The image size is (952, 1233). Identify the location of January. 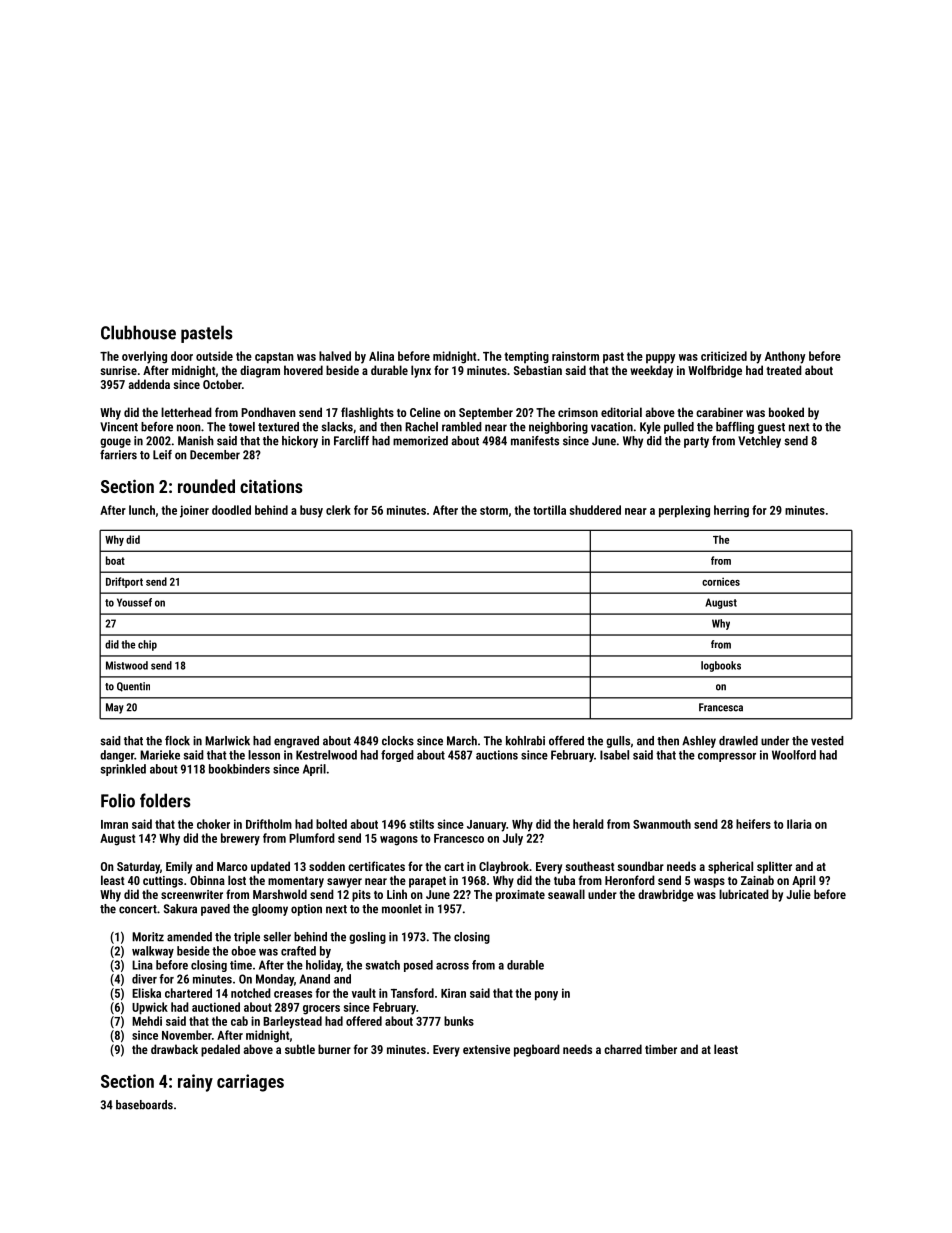
(486, 826).
